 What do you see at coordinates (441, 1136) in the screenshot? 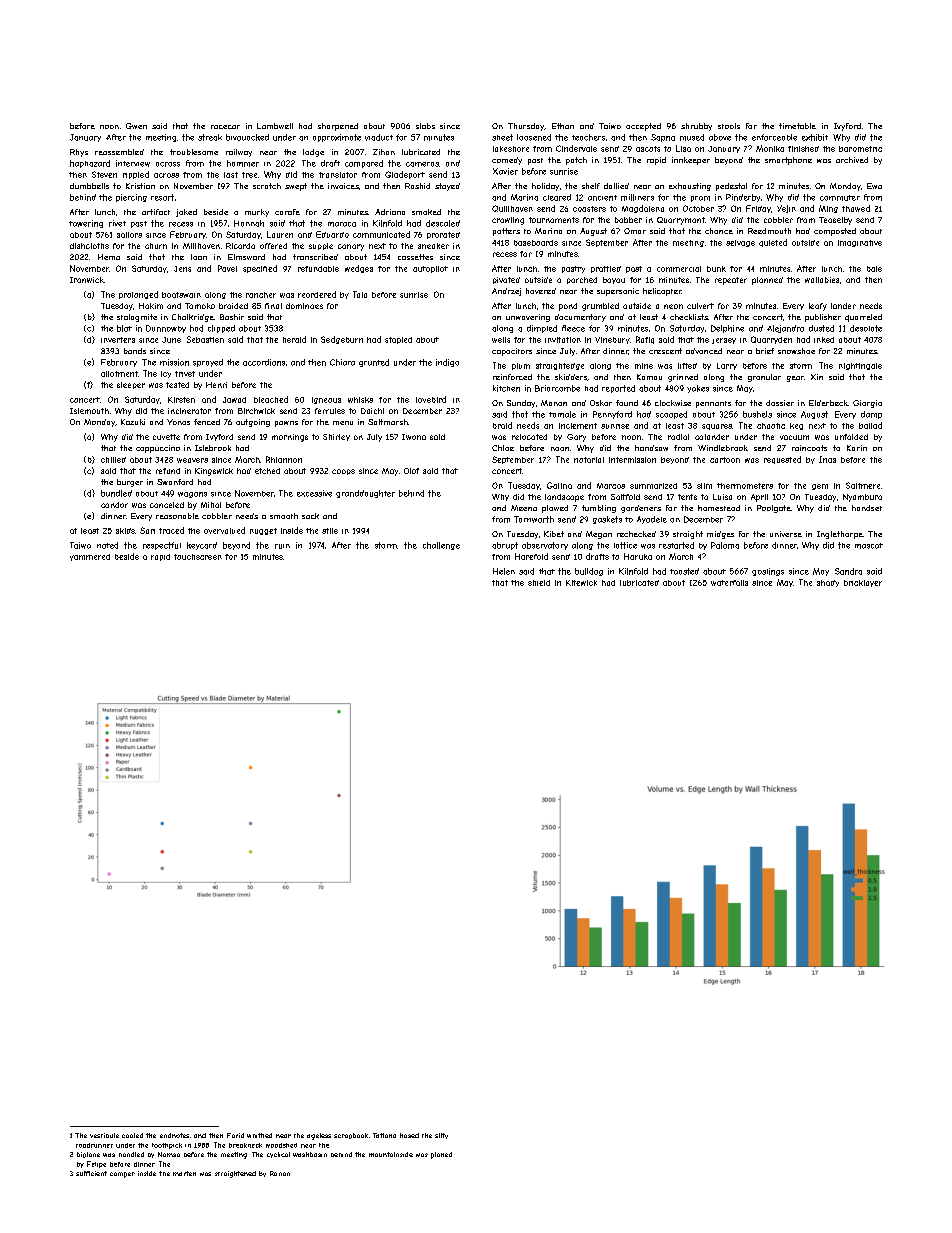
I see `silty` at bounding box center [441, 1136].
